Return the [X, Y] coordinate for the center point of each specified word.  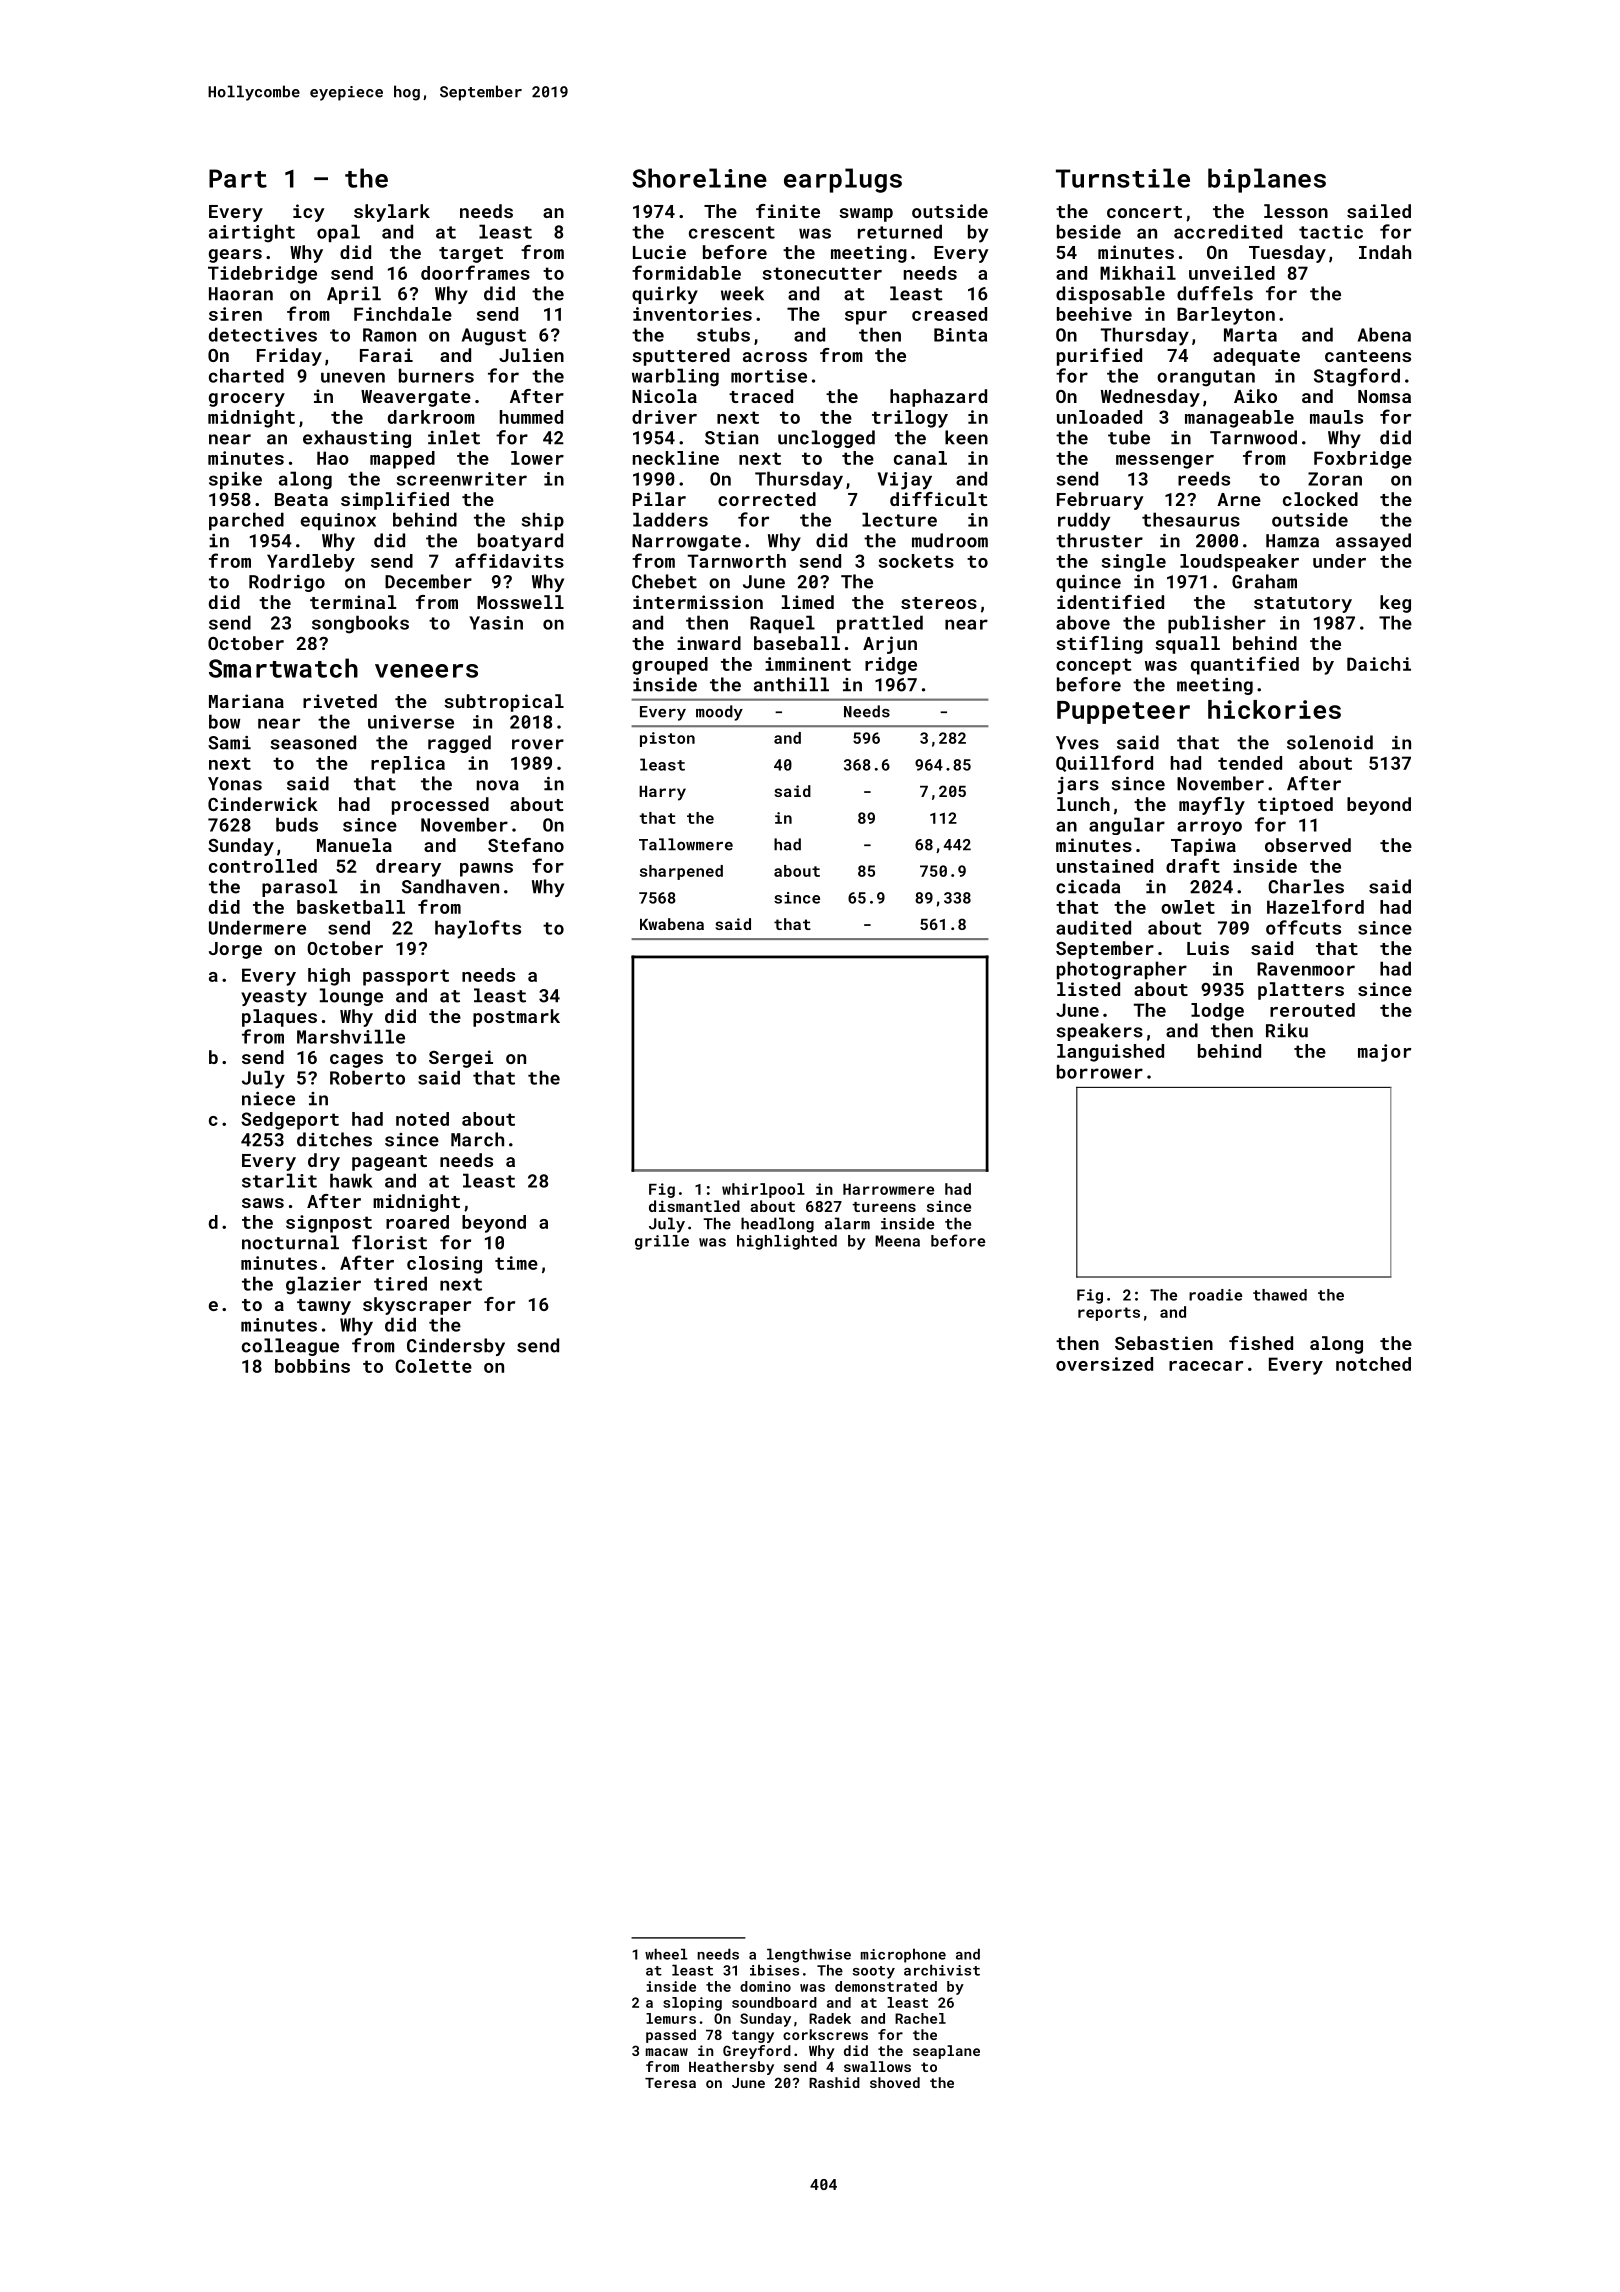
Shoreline [699, 178]
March [477, 1139]
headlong [777, 1225]
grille [662, 1242]
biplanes [1267, 180]
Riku [1287, 1030]
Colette [433, 1366]
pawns [486, 870]
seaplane [946, 2052]
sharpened [681, 872]
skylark [392, 213]
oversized [1104, 1364]
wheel [666, 1954]
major [1384, 1053]
